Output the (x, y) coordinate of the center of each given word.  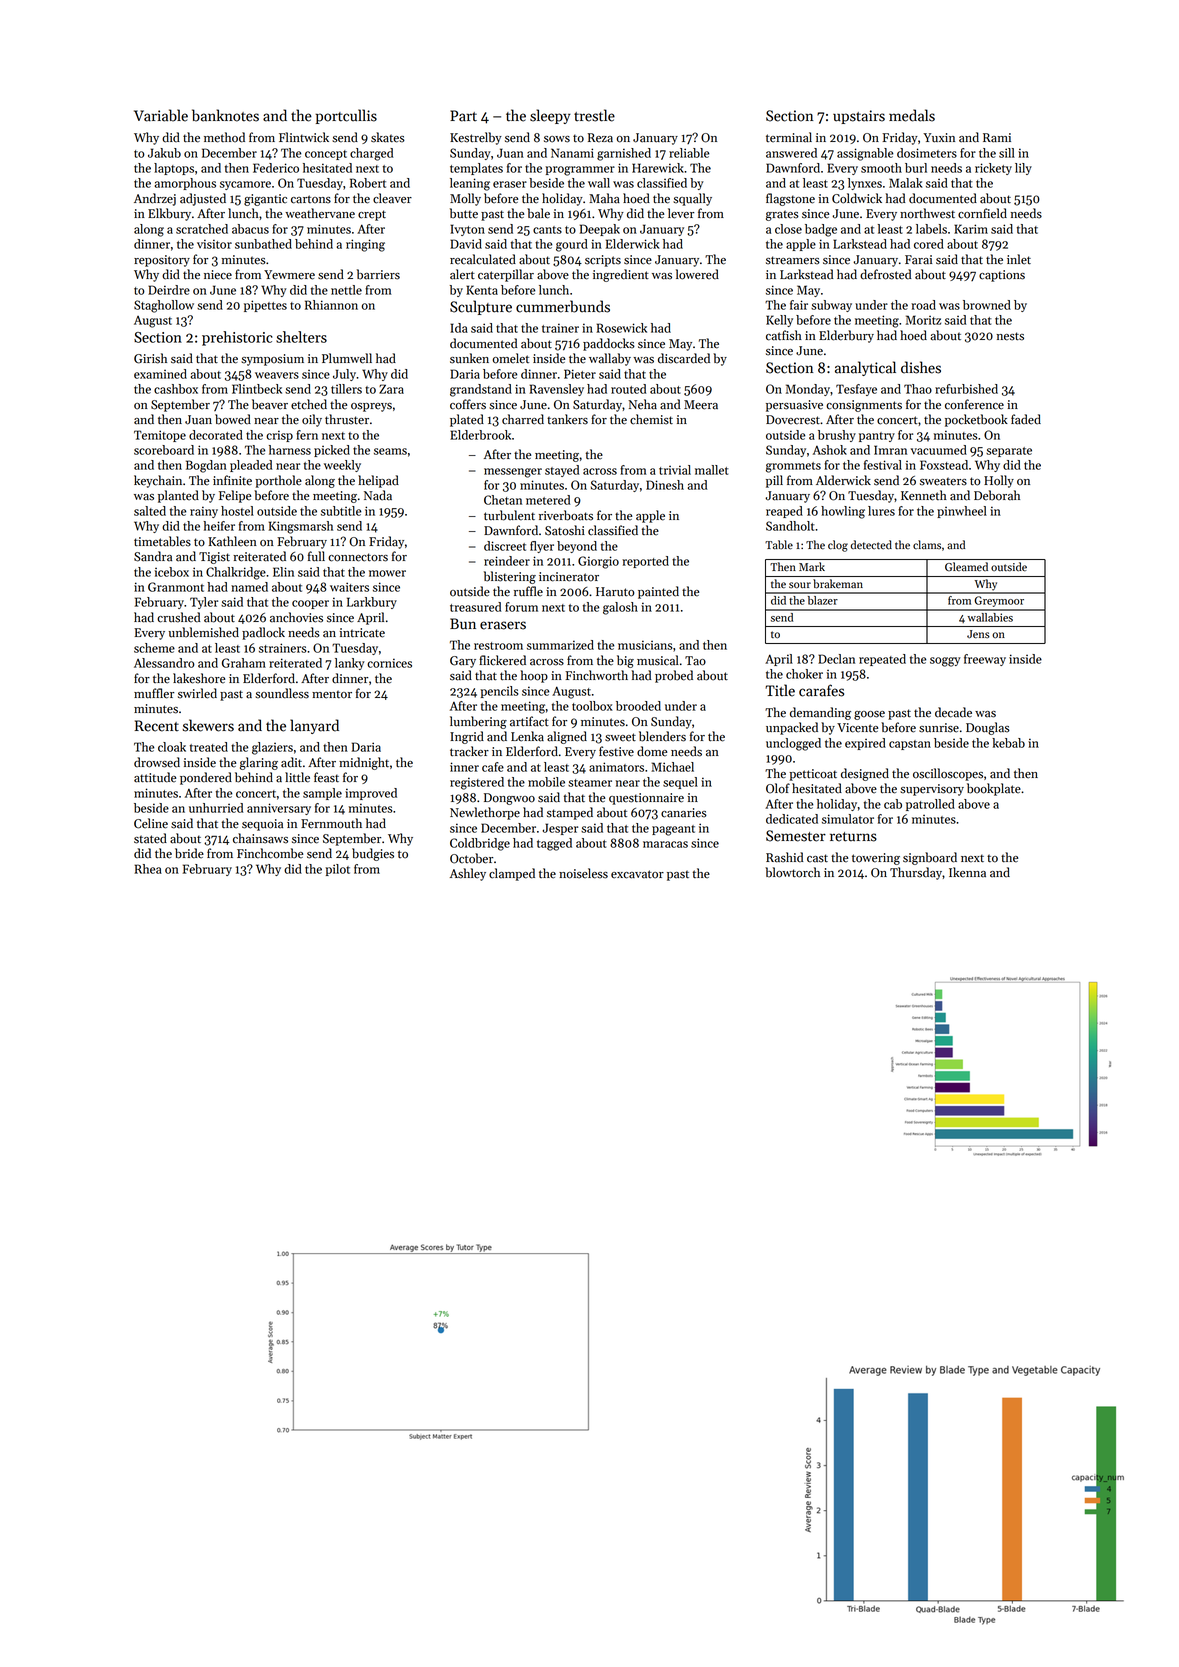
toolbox (592, 706)
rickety (993, 169)
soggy (945, 662)
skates (388, 137)
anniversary (279, 809)
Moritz (923, 320)
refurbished (966, 389)
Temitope (160, 436)
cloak (172, 747)
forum (521, 607)
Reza (600, 138)
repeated (882, 660)
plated (467, 420)
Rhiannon (331, 305)
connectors (358, 557)
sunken (469, 358)
